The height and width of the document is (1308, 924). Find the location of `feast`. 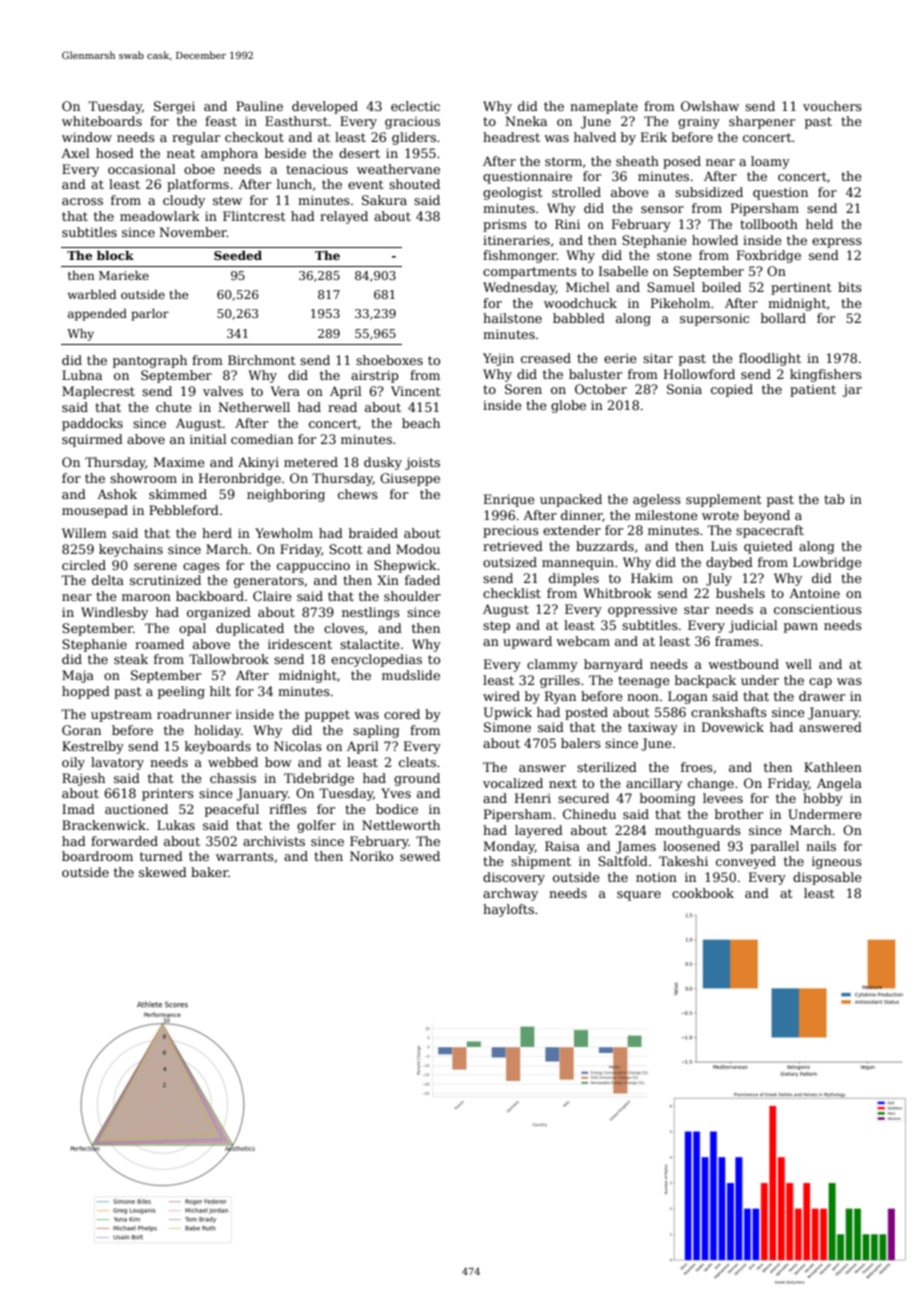

feast is located at coordinates (221, 121).
